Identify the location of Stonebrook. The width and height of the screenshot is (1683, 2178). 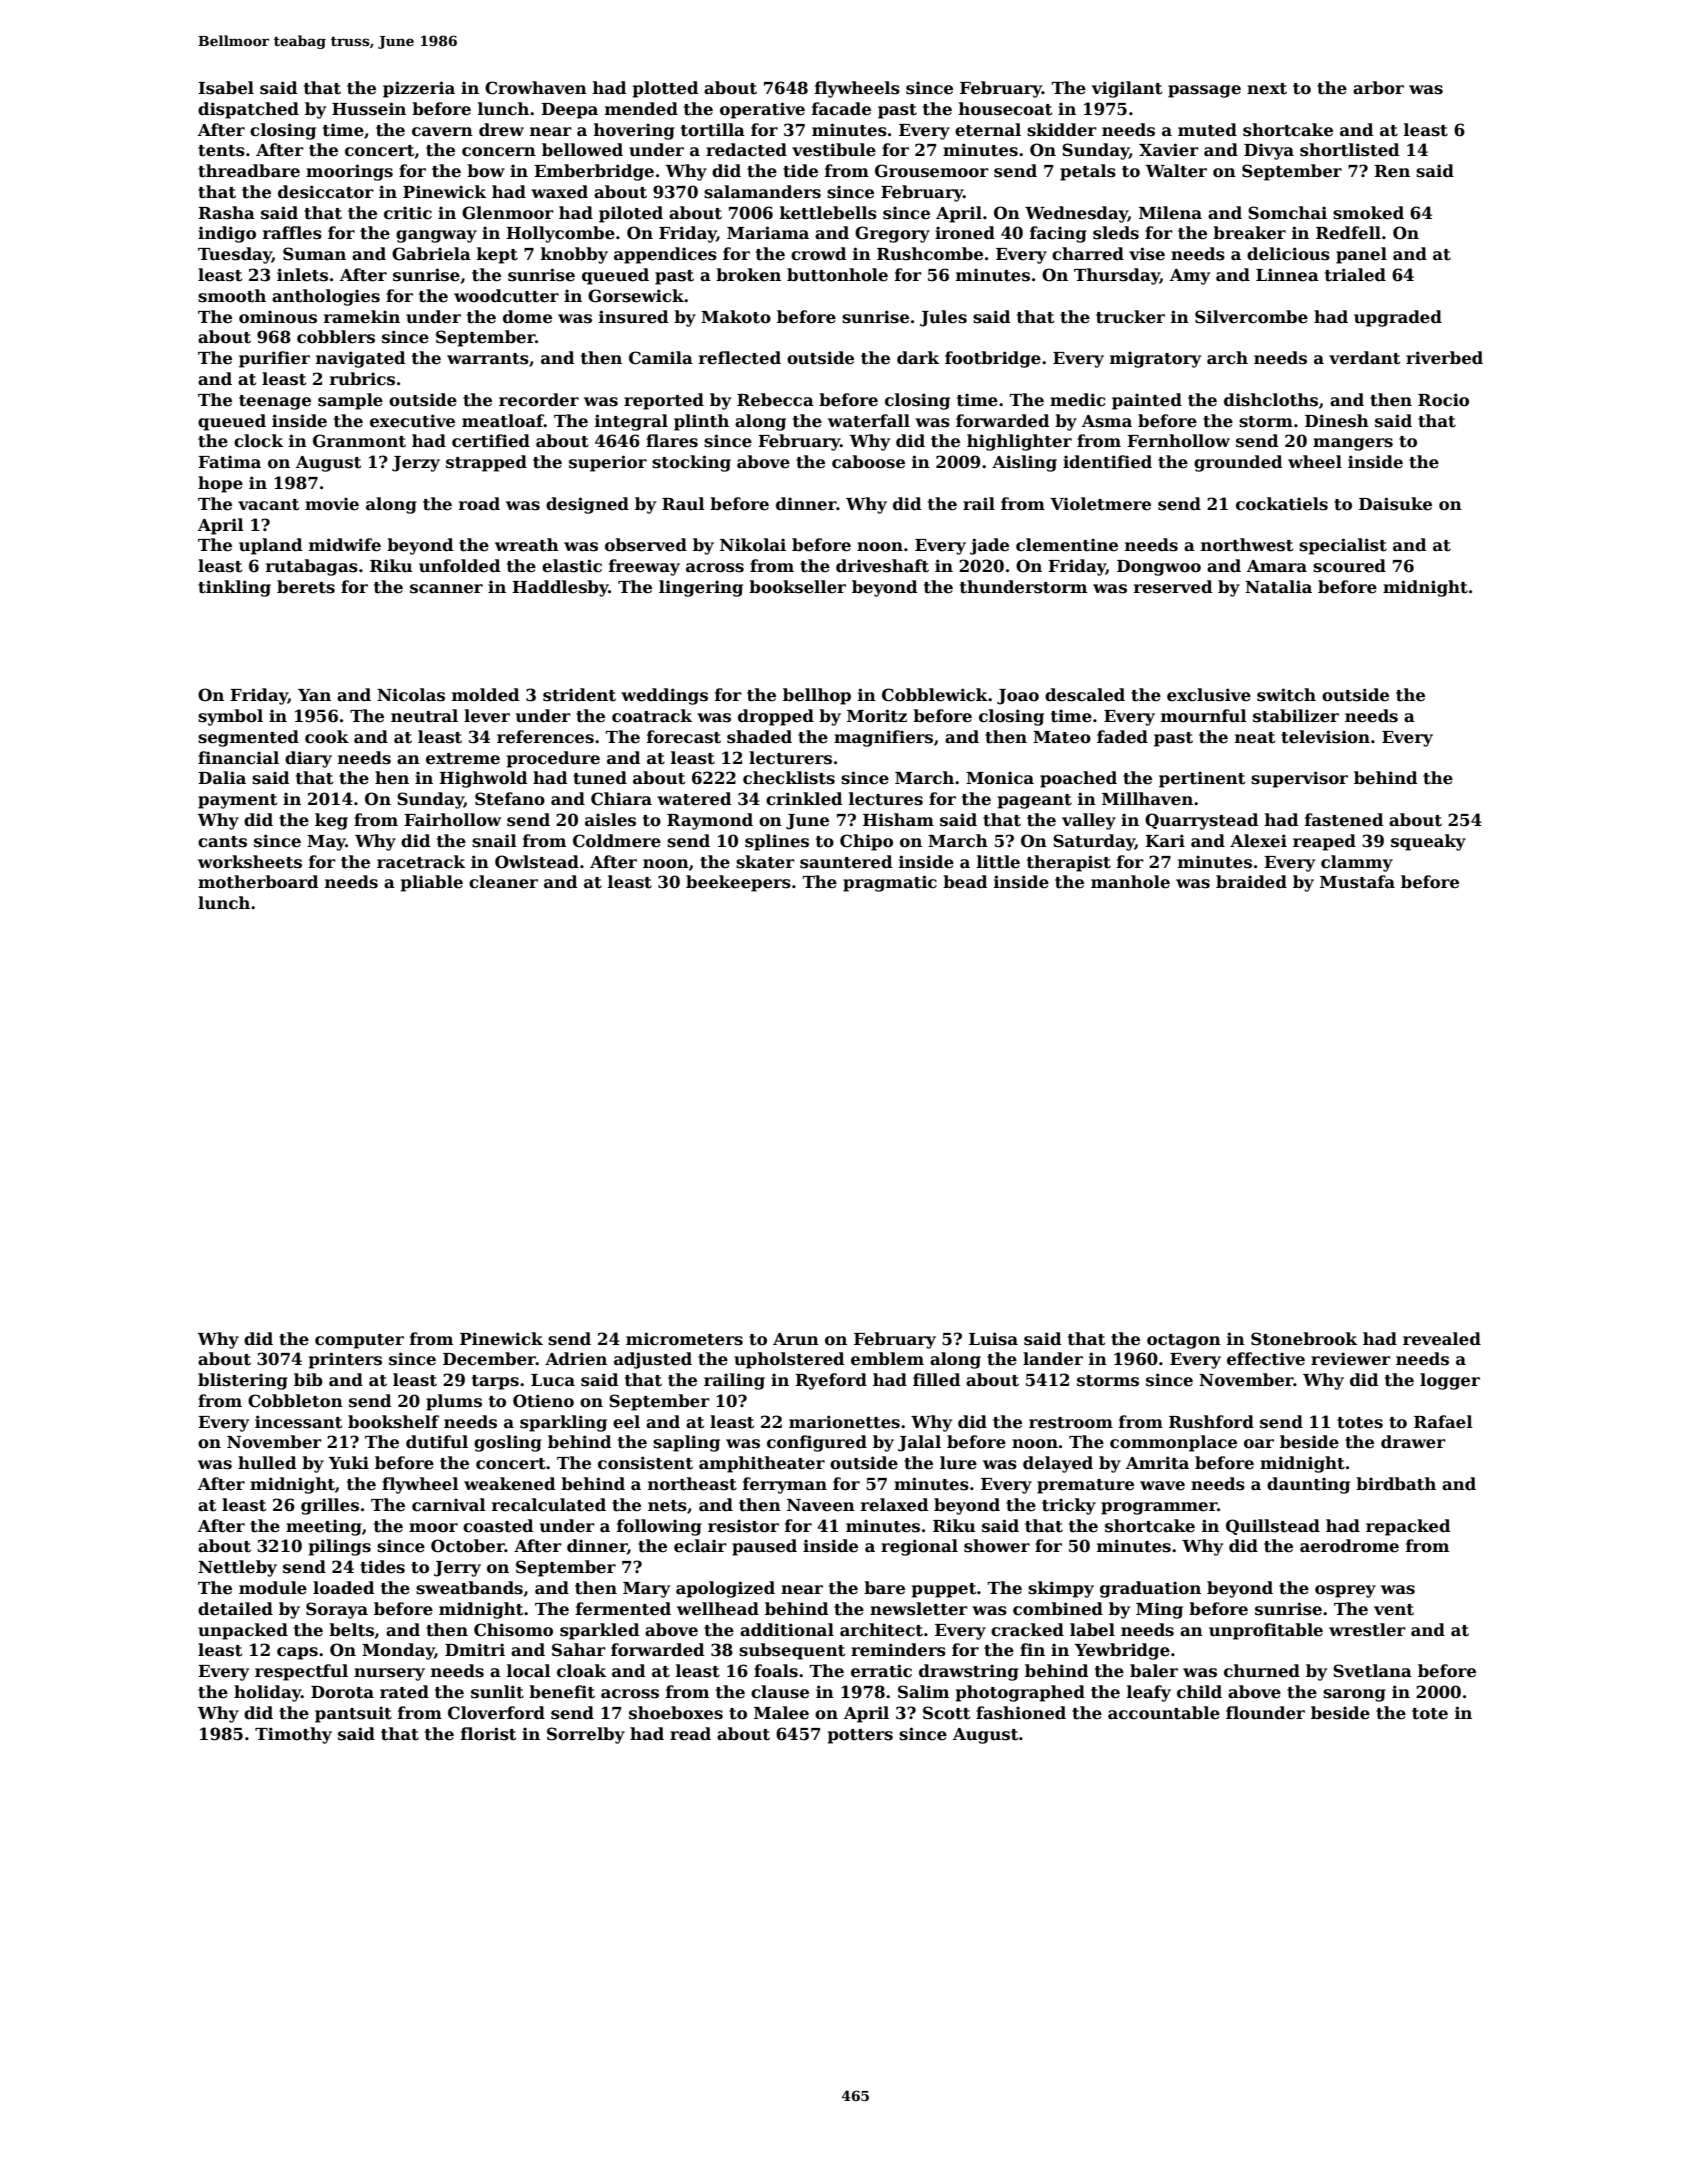
(1304, 1339).
